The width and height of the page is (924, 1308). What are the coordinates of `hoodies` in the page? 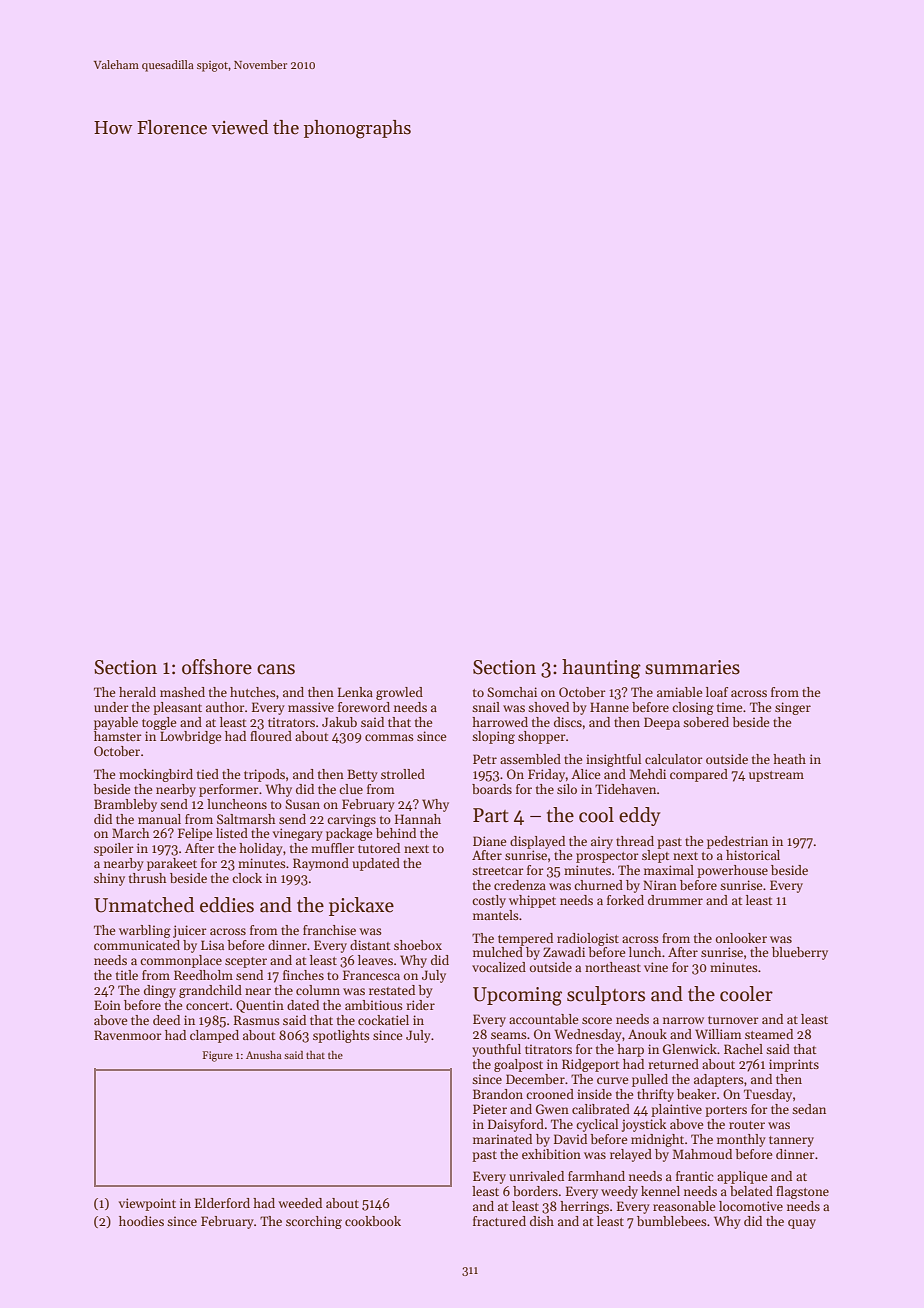 It's located at (141, 1221).
